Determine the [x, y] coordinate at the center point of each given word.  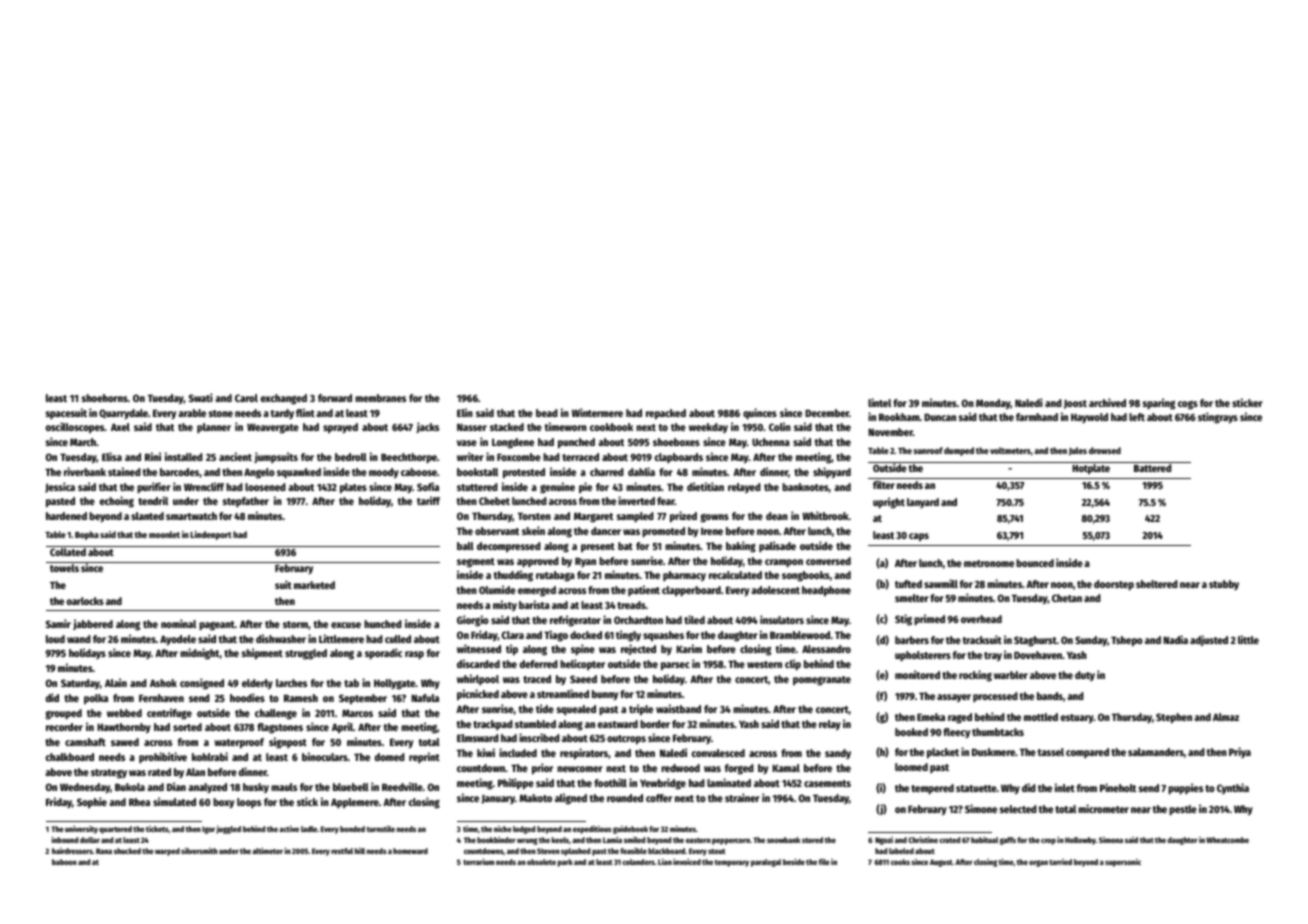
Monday [993, 404]
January [498, 799]
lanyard [923, 503]
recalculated [735, 575]
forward [335, 398]
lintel [879, 402]
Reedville [402, 786]
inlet [1065, 787]
